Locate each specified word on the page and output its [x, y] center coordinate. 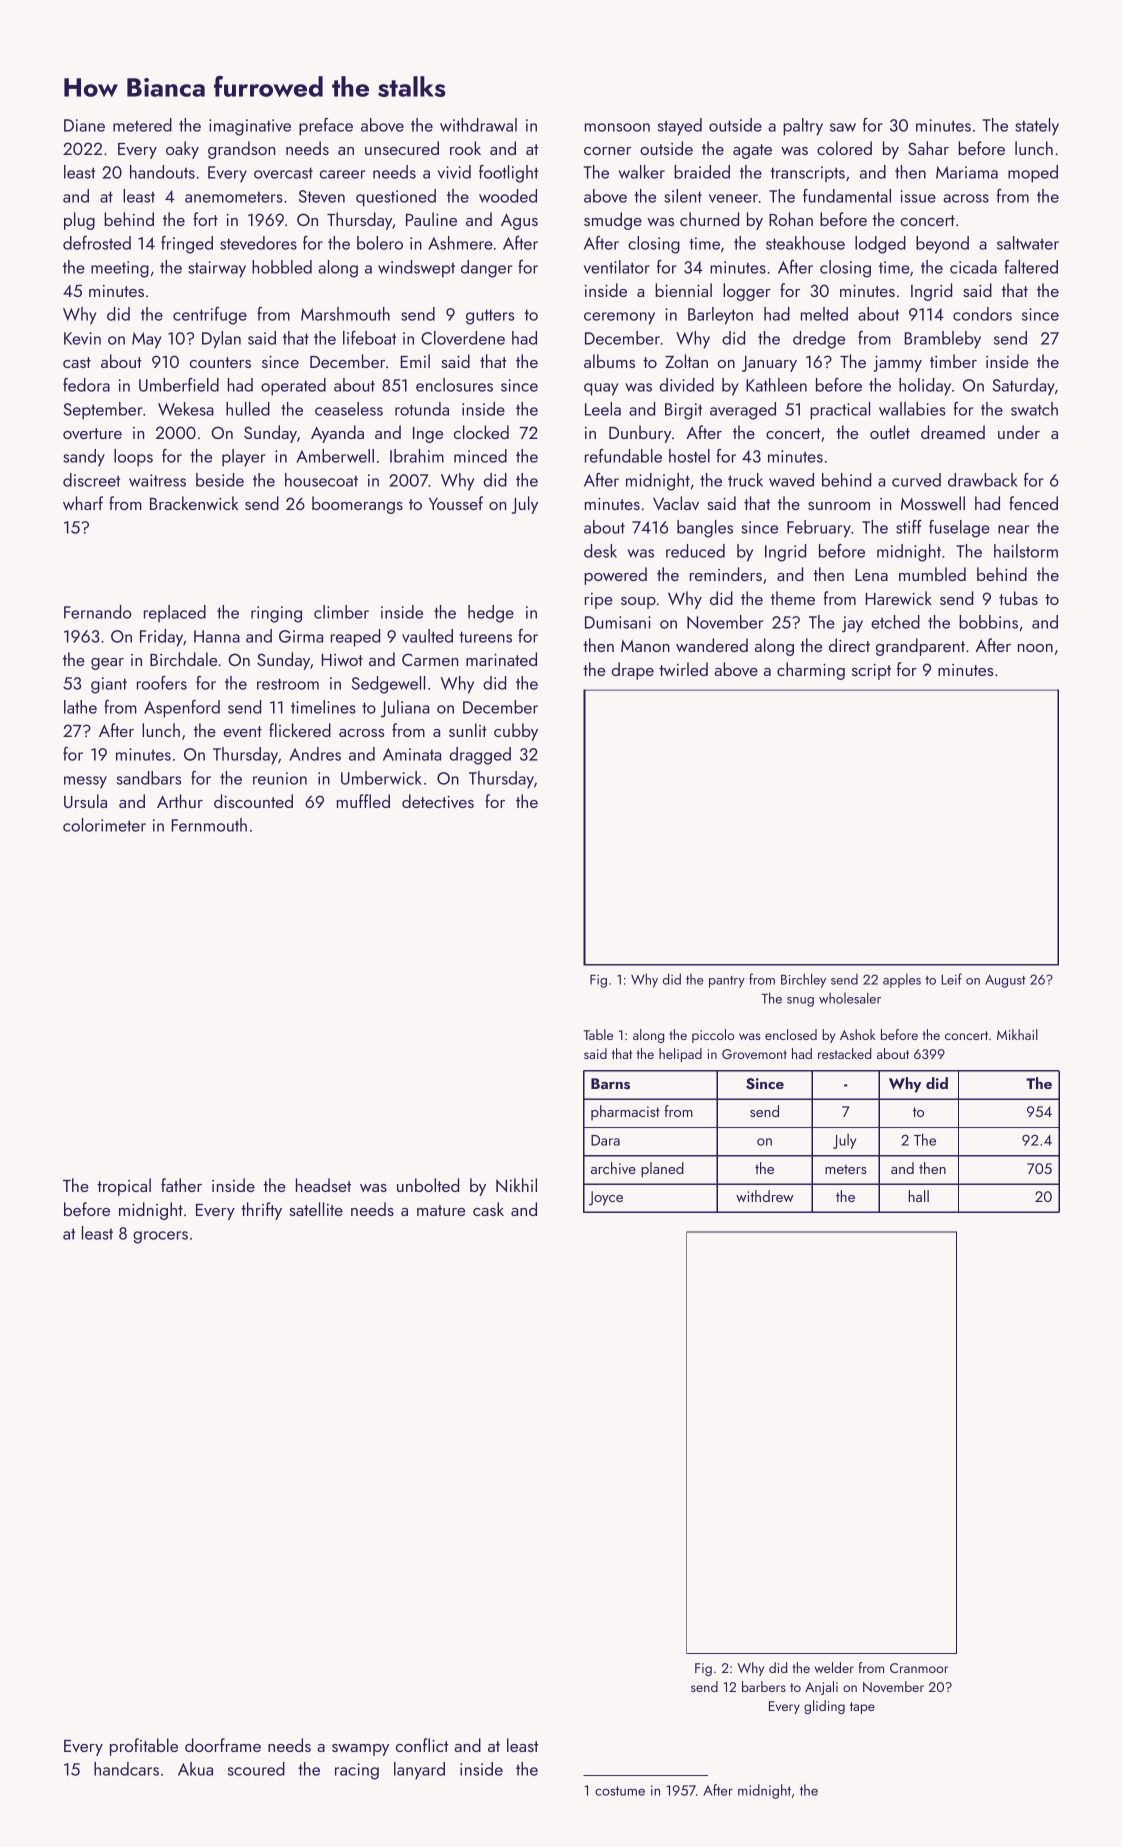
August [1005, 981]
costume [620, 1791]
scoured [256, 1769]
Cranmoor [919, 1668]
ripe [599, 601]
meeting [120, 269]
